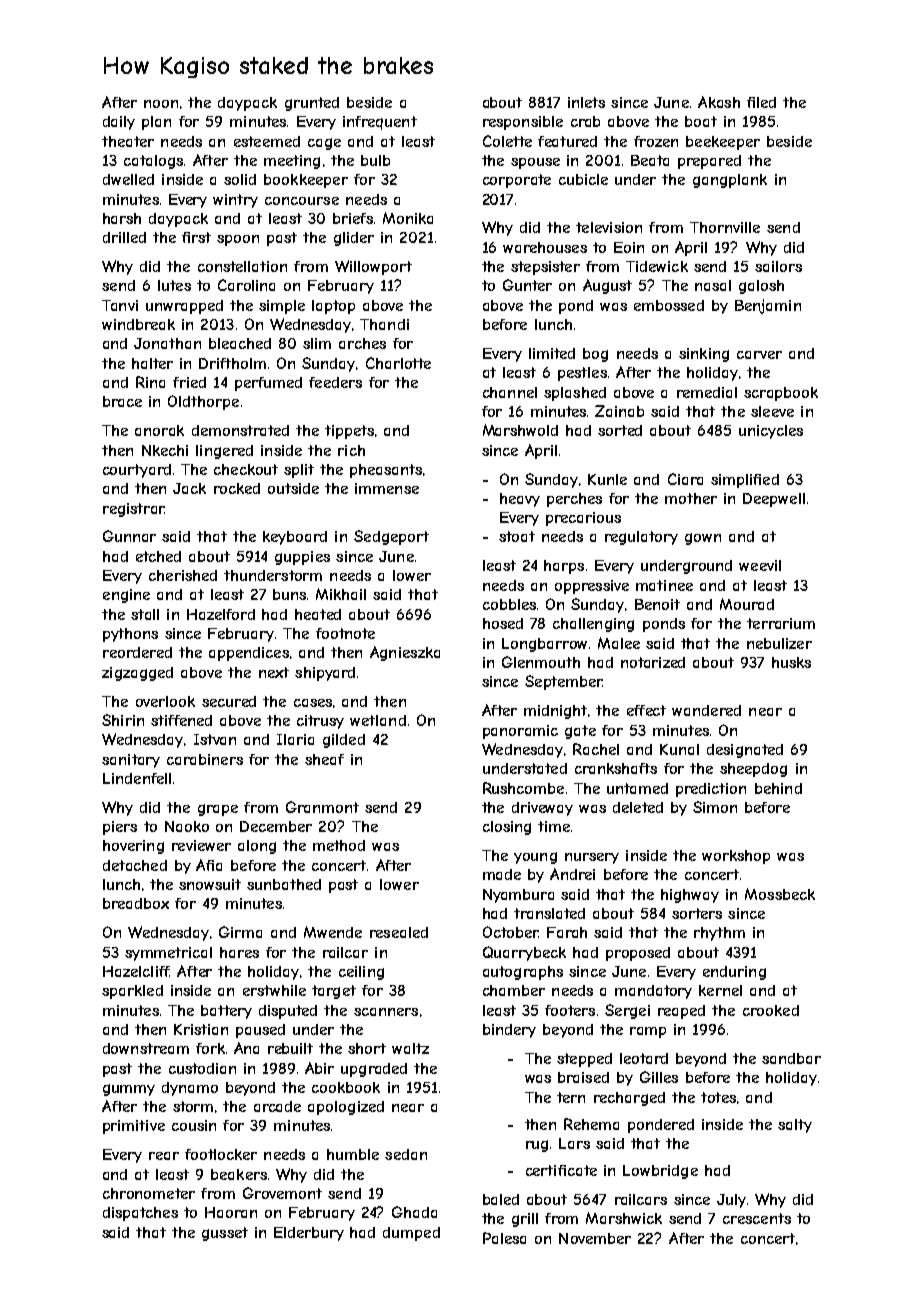 The width and height of the image is (924, 1308). What do you see at coordinates (138, 324) in the image?
I see `windbreak` at bounding box center [138, 324].
